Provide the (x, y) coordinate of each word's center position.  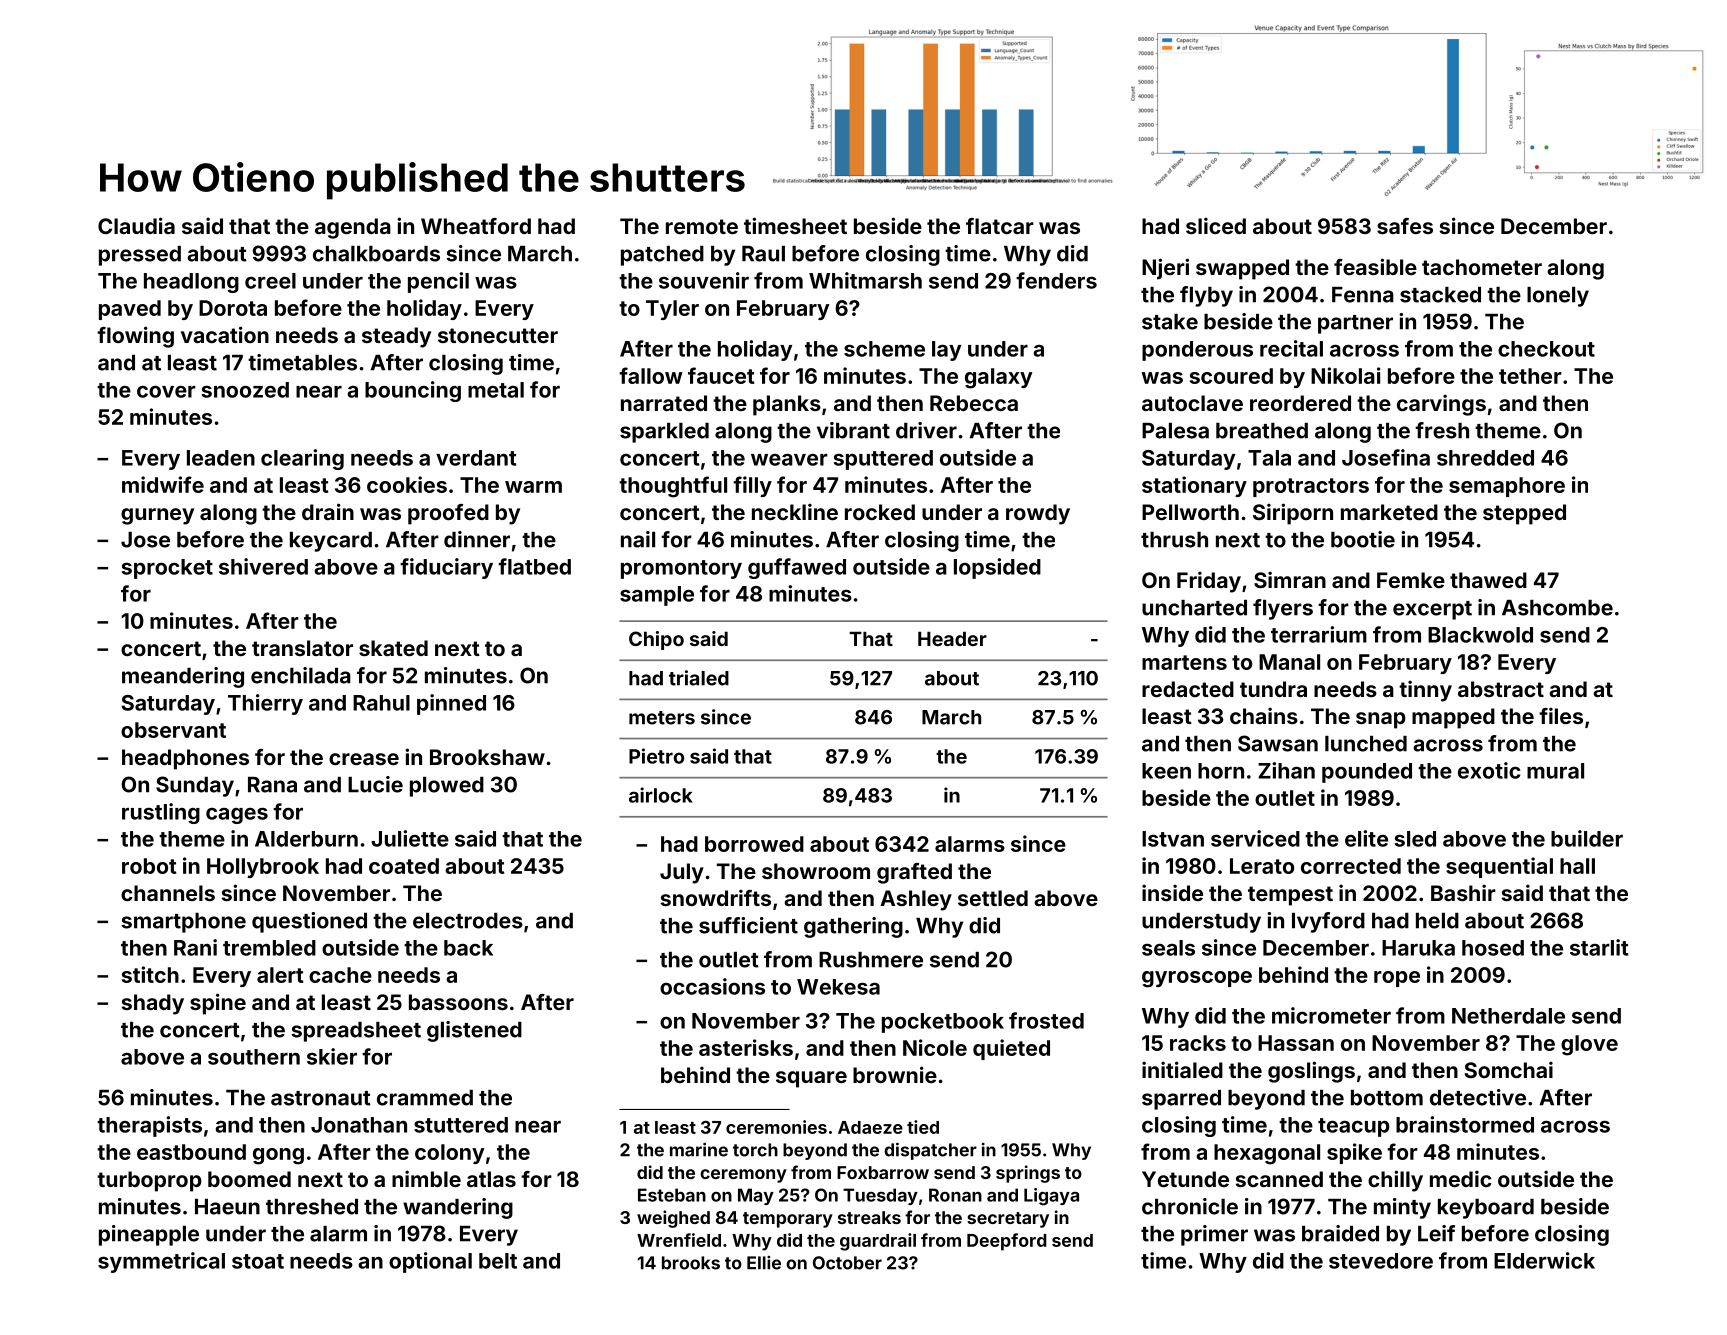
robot (149, 866)
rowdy (1038, 514)
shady (153, 1004)
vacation (225, 334)
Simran (1290, 579)
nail (638, 539)
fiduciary (446, 568)
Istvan (1173, 839)
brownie (895, 1074)
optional (430, 1262)
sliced (1216, 225)
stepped (1524, 514)
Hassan (1296, 1043)
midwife (163, 484)
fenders (1056, 280)
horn (1221, 771)
